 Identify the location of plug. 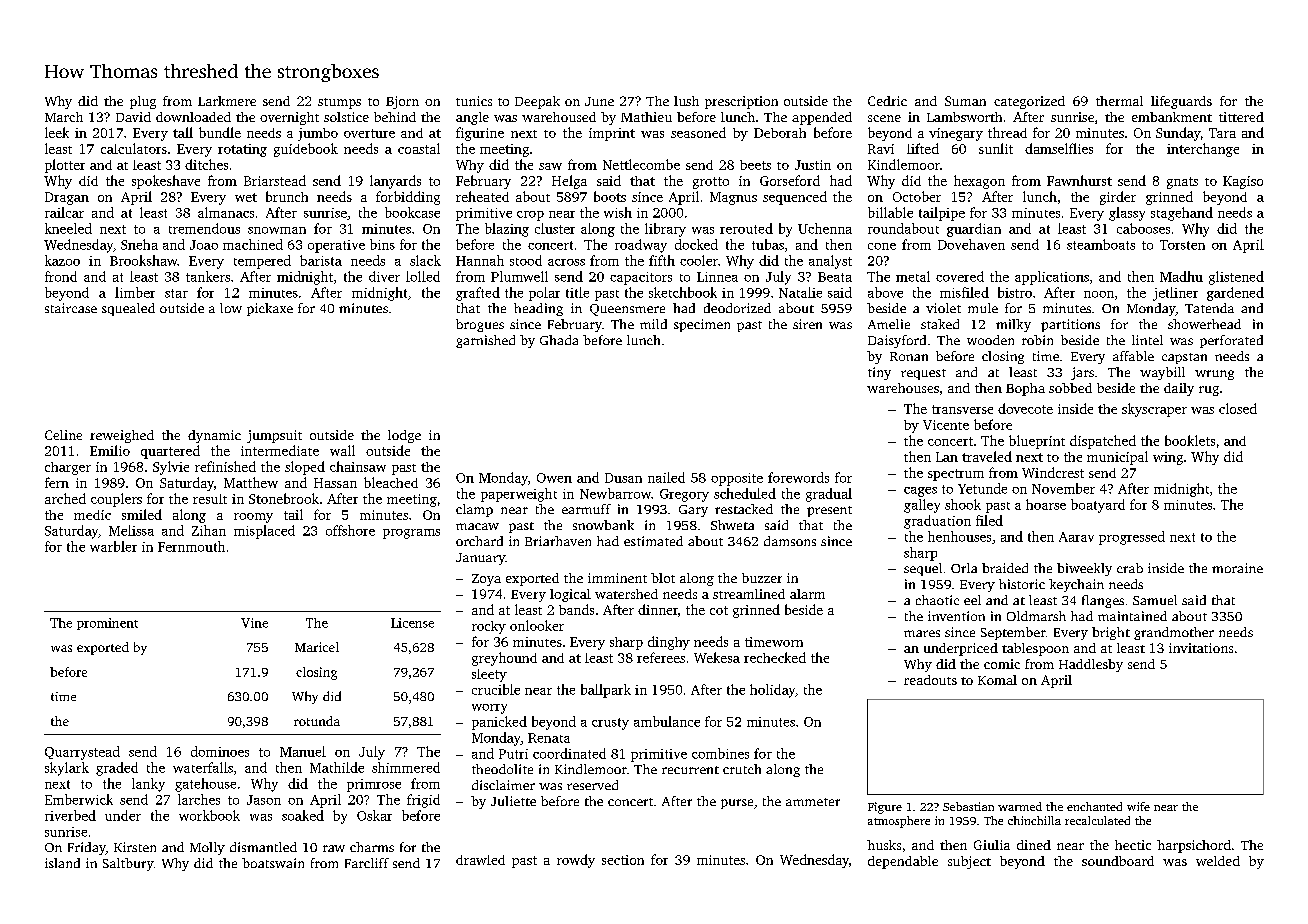
(143, 102).
